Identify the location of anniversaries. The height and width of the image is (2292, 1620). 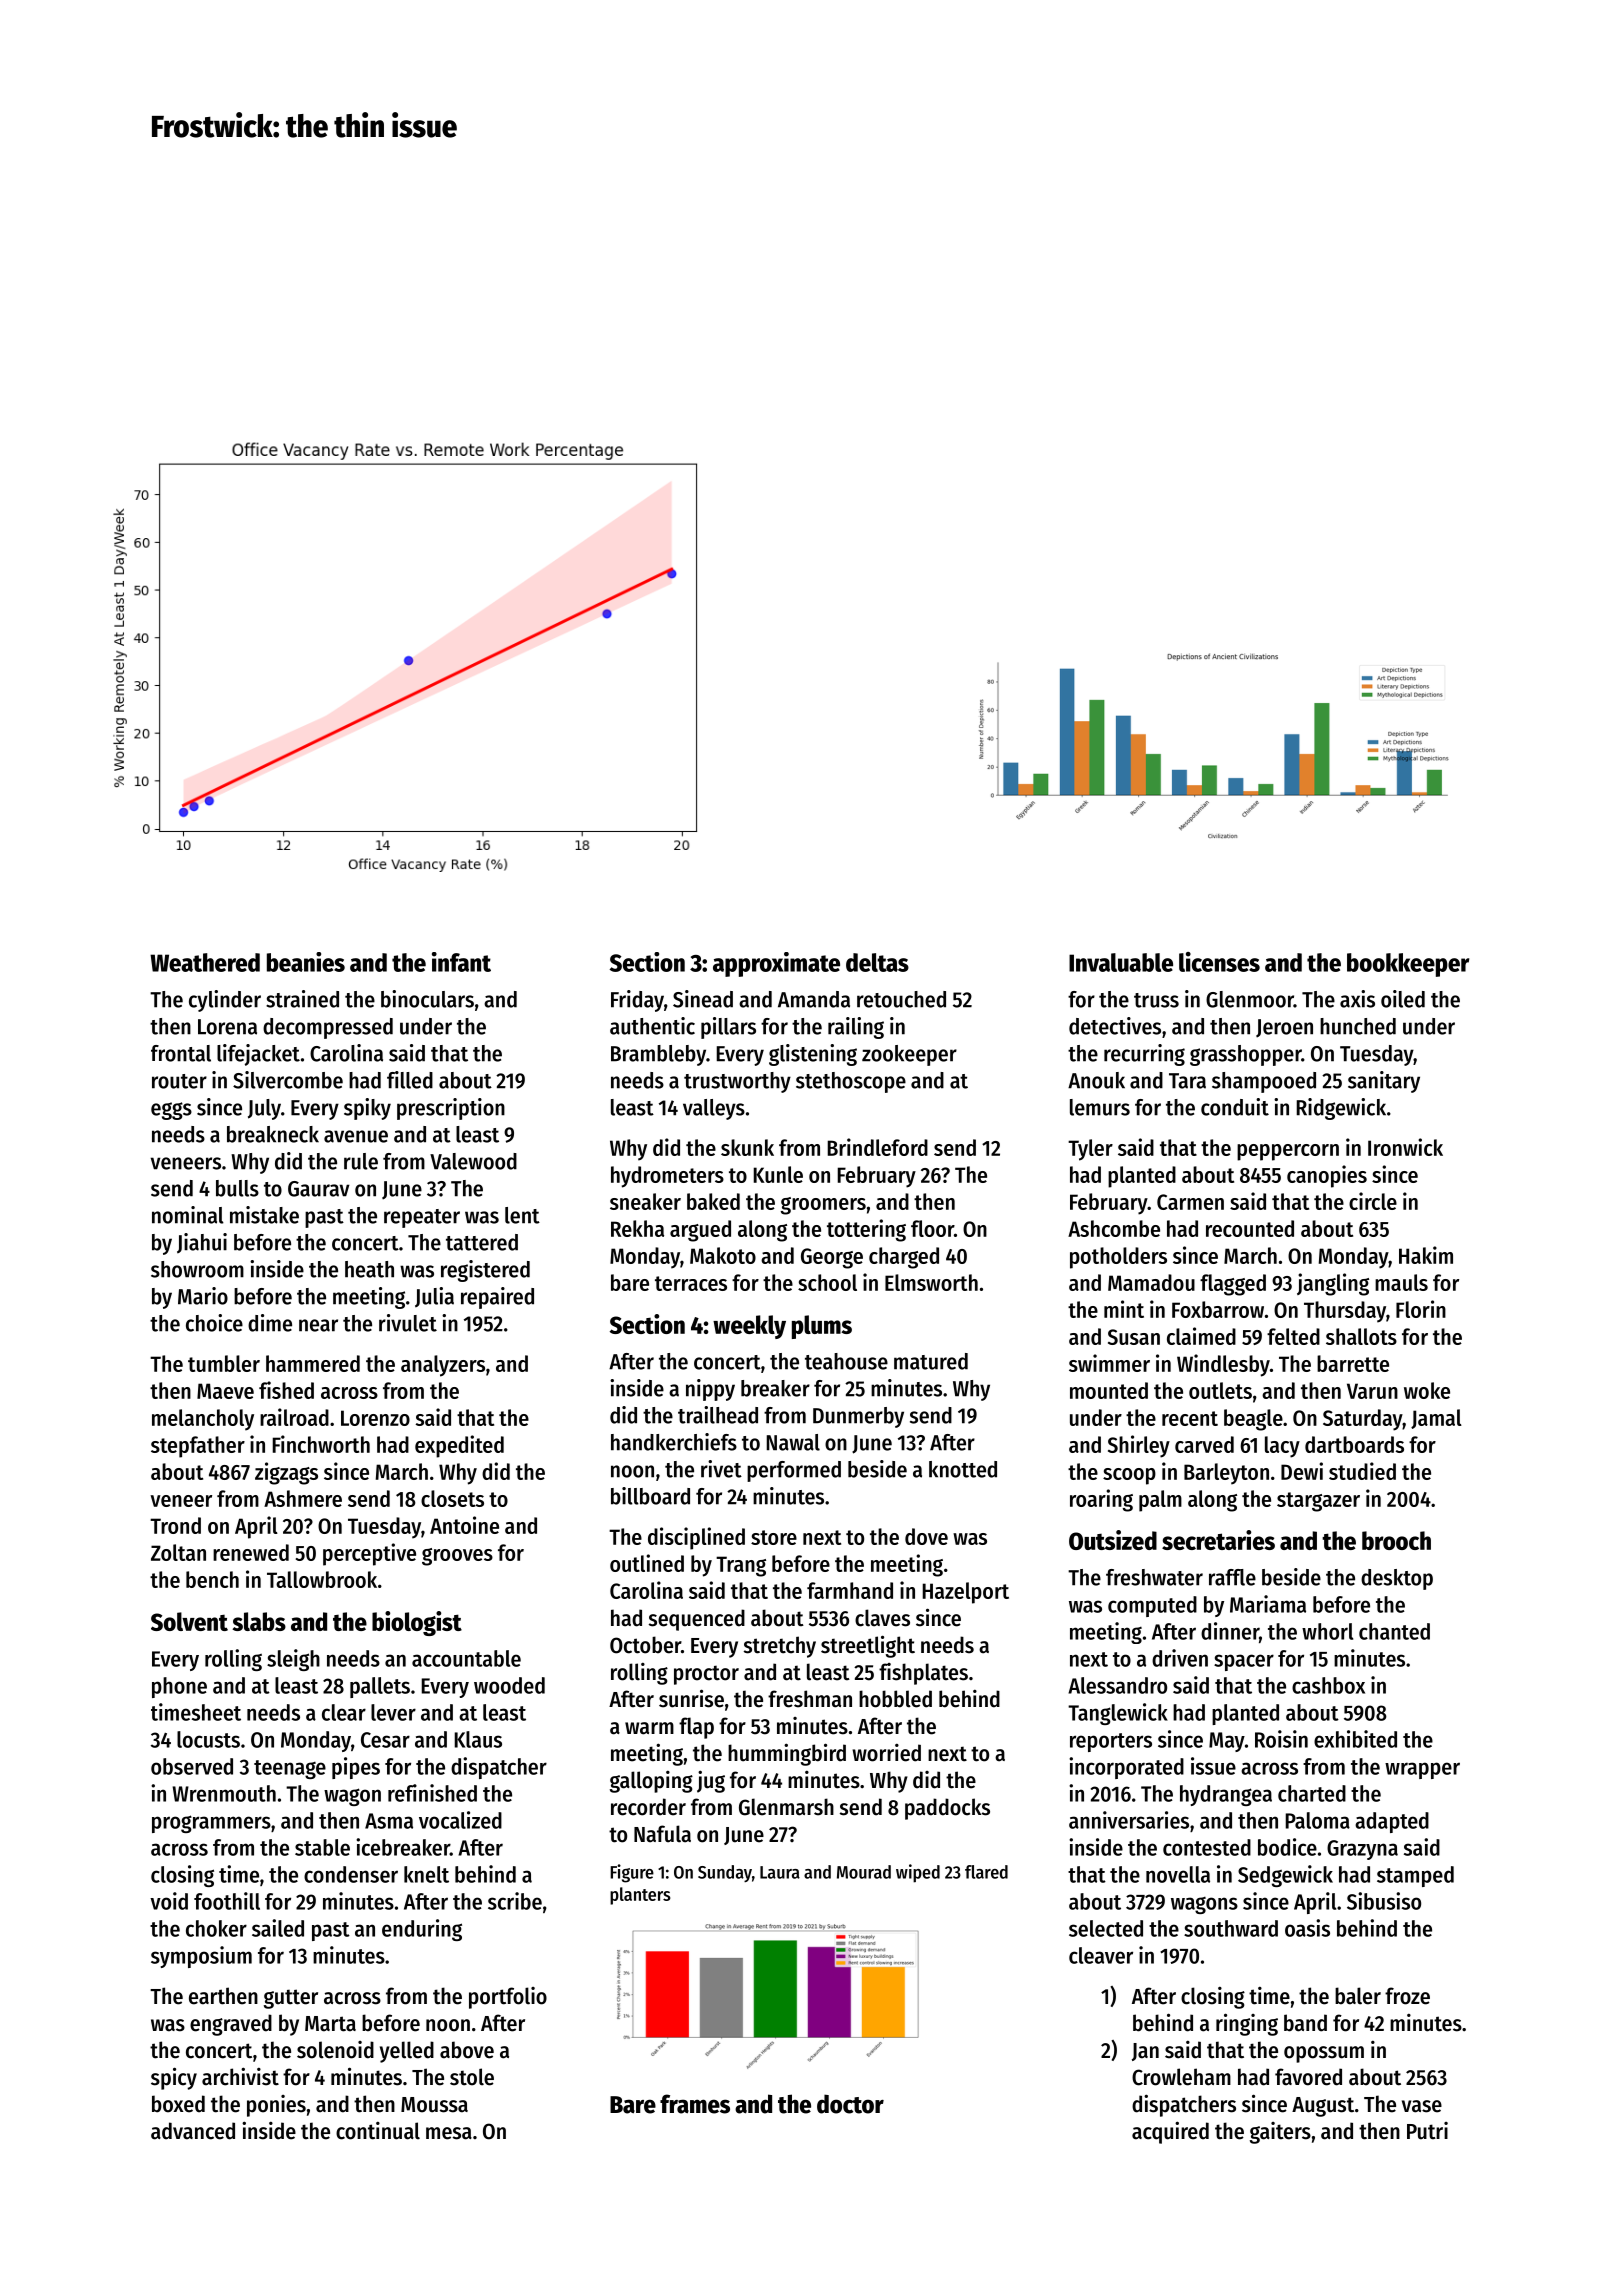
(1129, 1820).
